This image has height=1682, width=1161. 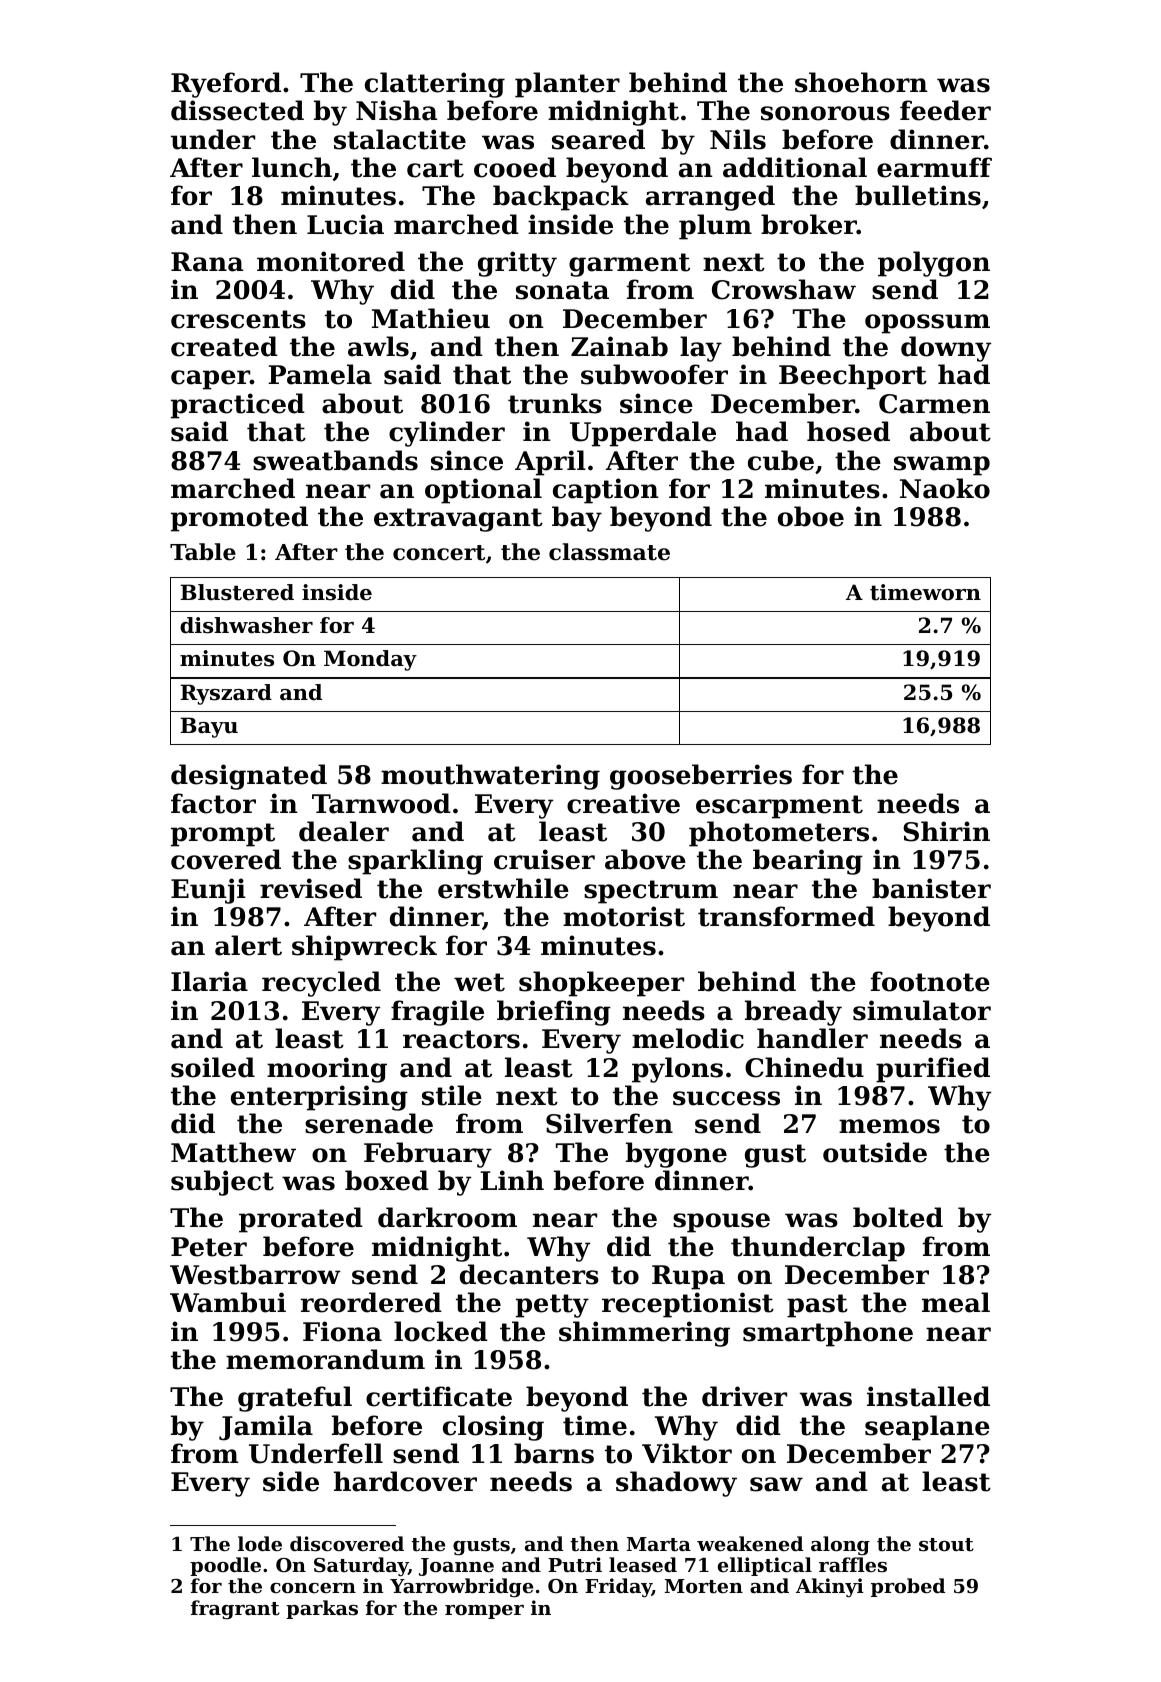 What do you see at coordinates (550, 463) in the image?
I see `April` at bounding box center [550, 463].
